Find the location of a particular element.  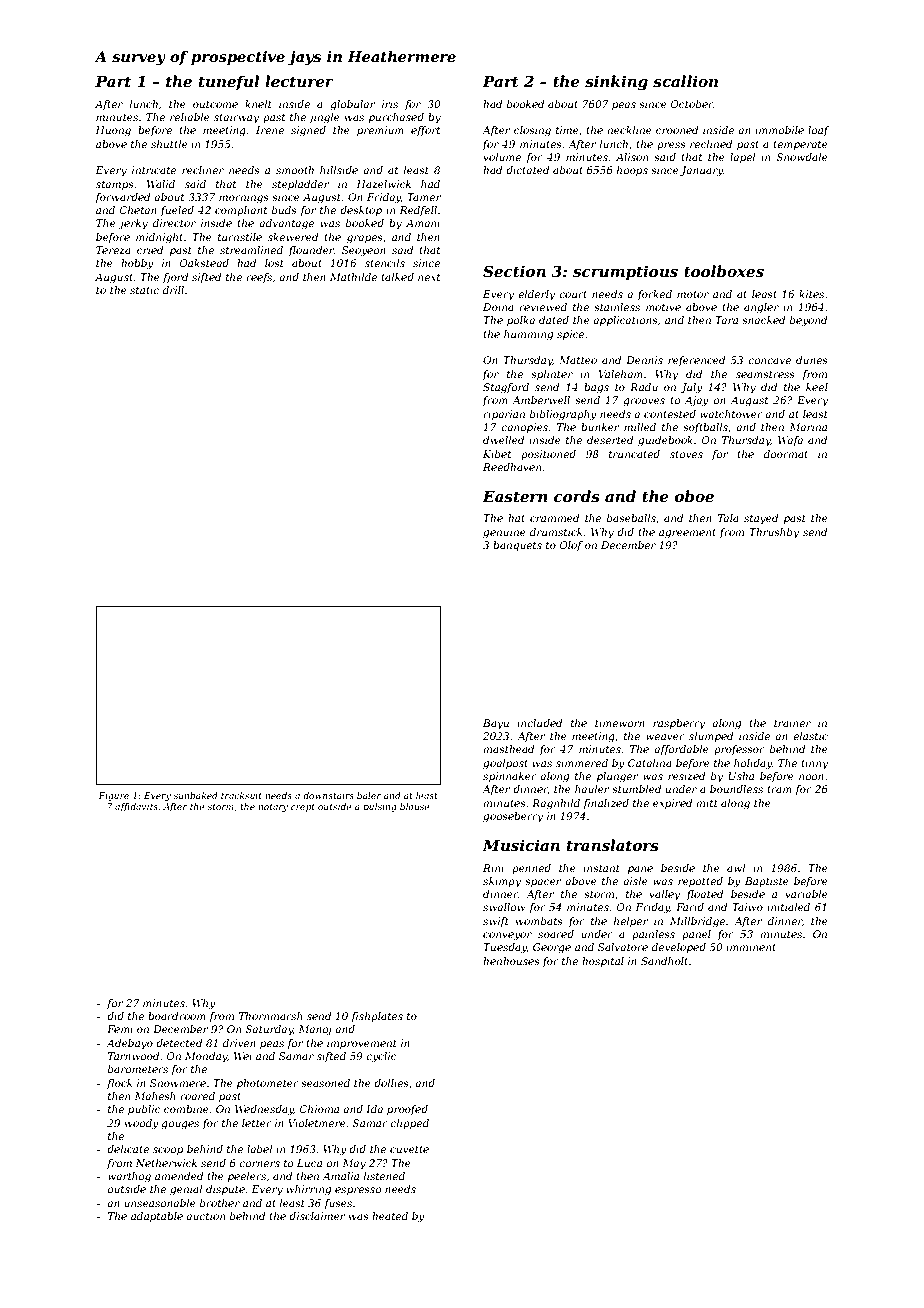

elderly is located at coordinates (536, 295).
